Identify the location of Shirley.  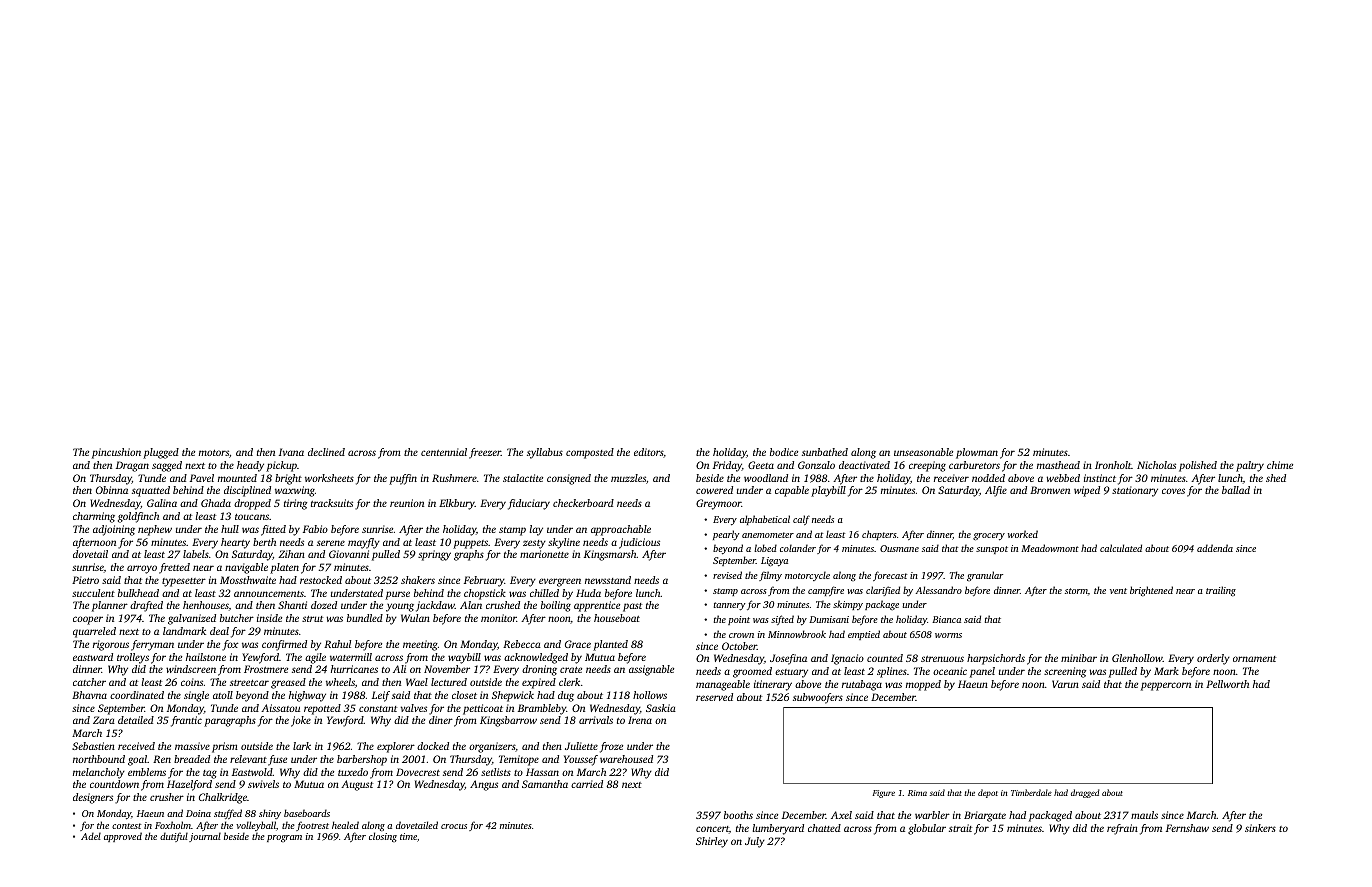
(712, 842).
